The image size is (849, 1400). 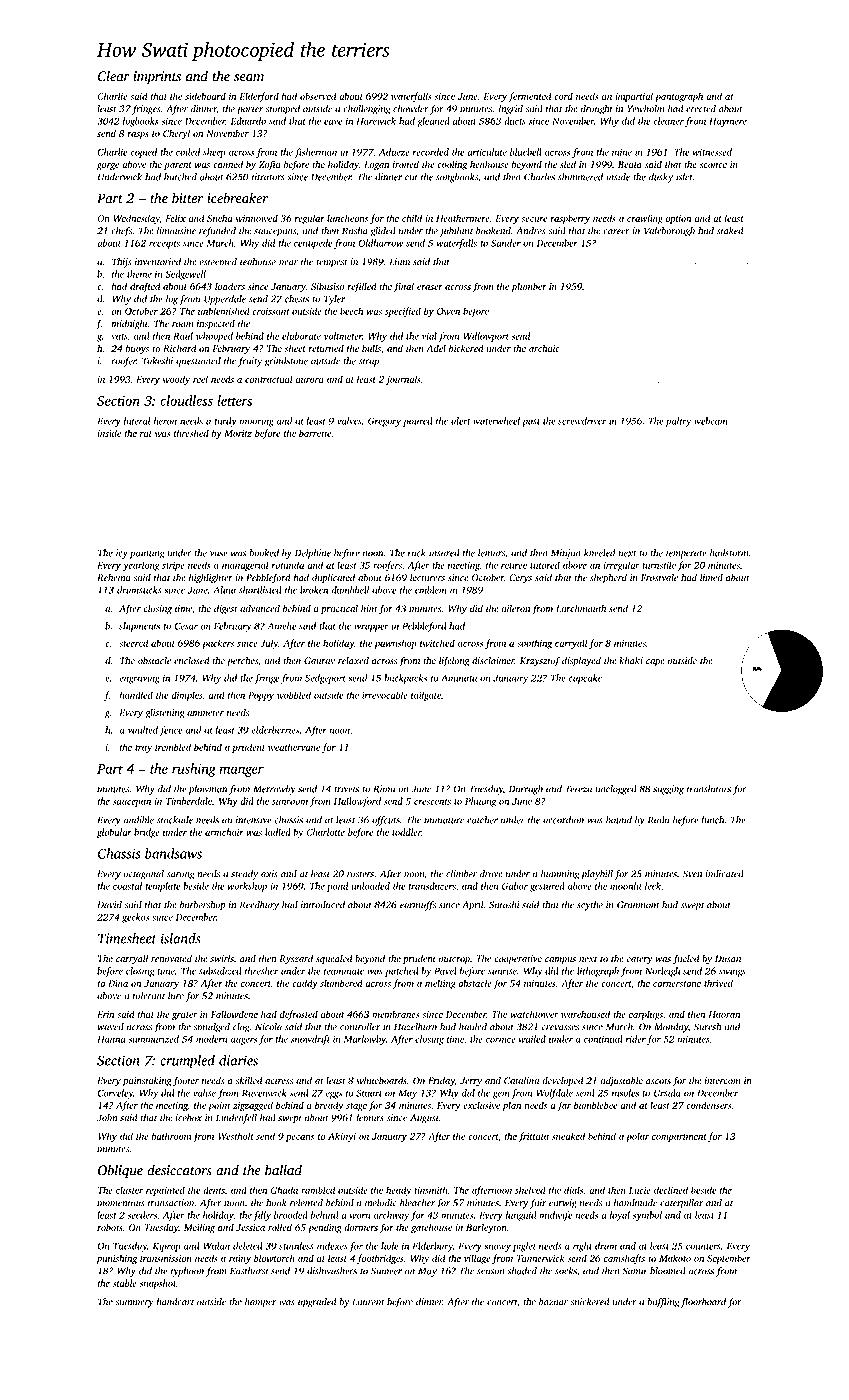 What do you see at coordinates (260, 609) in the screenshot?
I see `advanced` at bounding box center [260, 609].
